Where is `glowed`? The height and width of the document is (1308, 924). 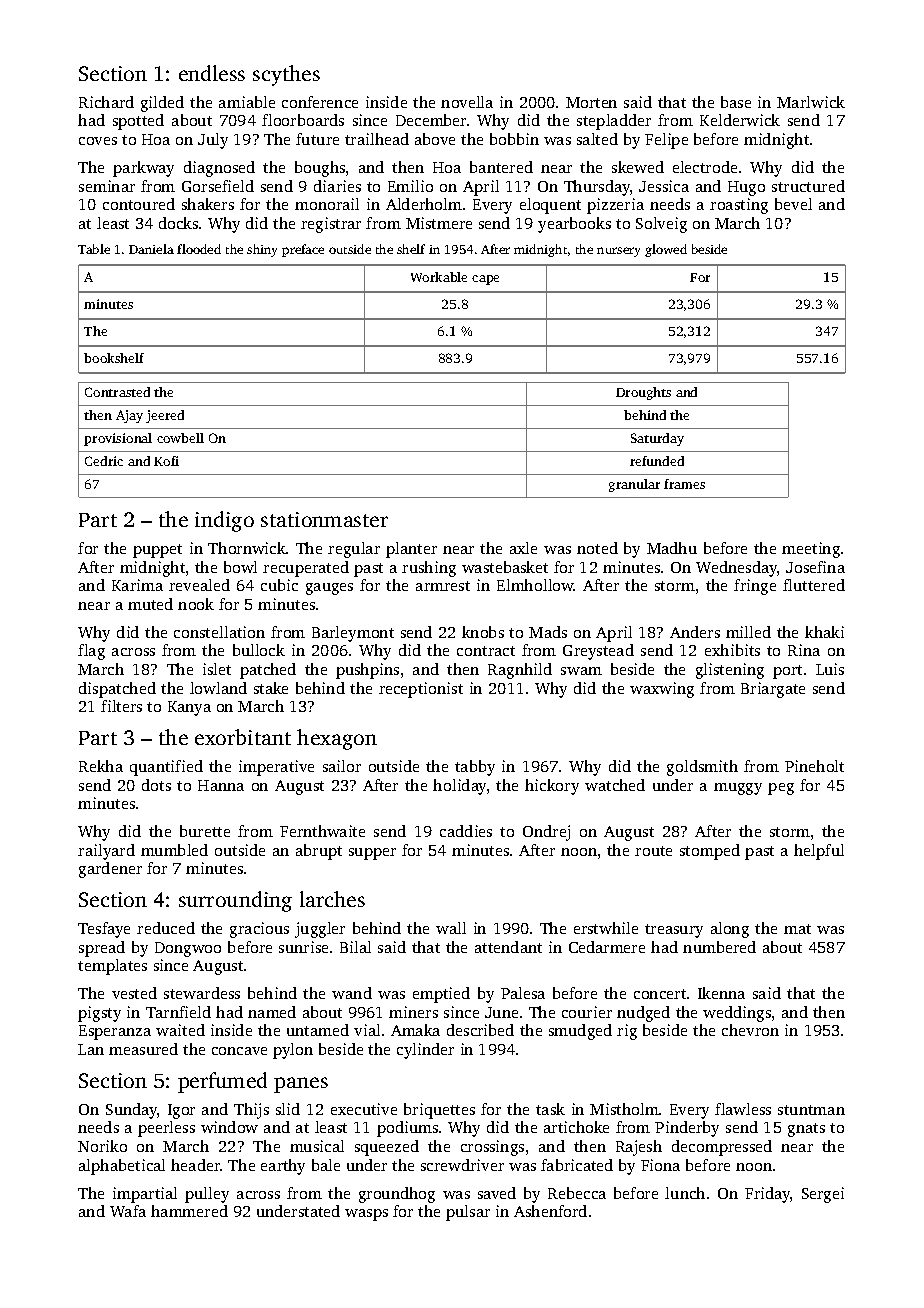
glowed is located at coordinates (666, 250).
